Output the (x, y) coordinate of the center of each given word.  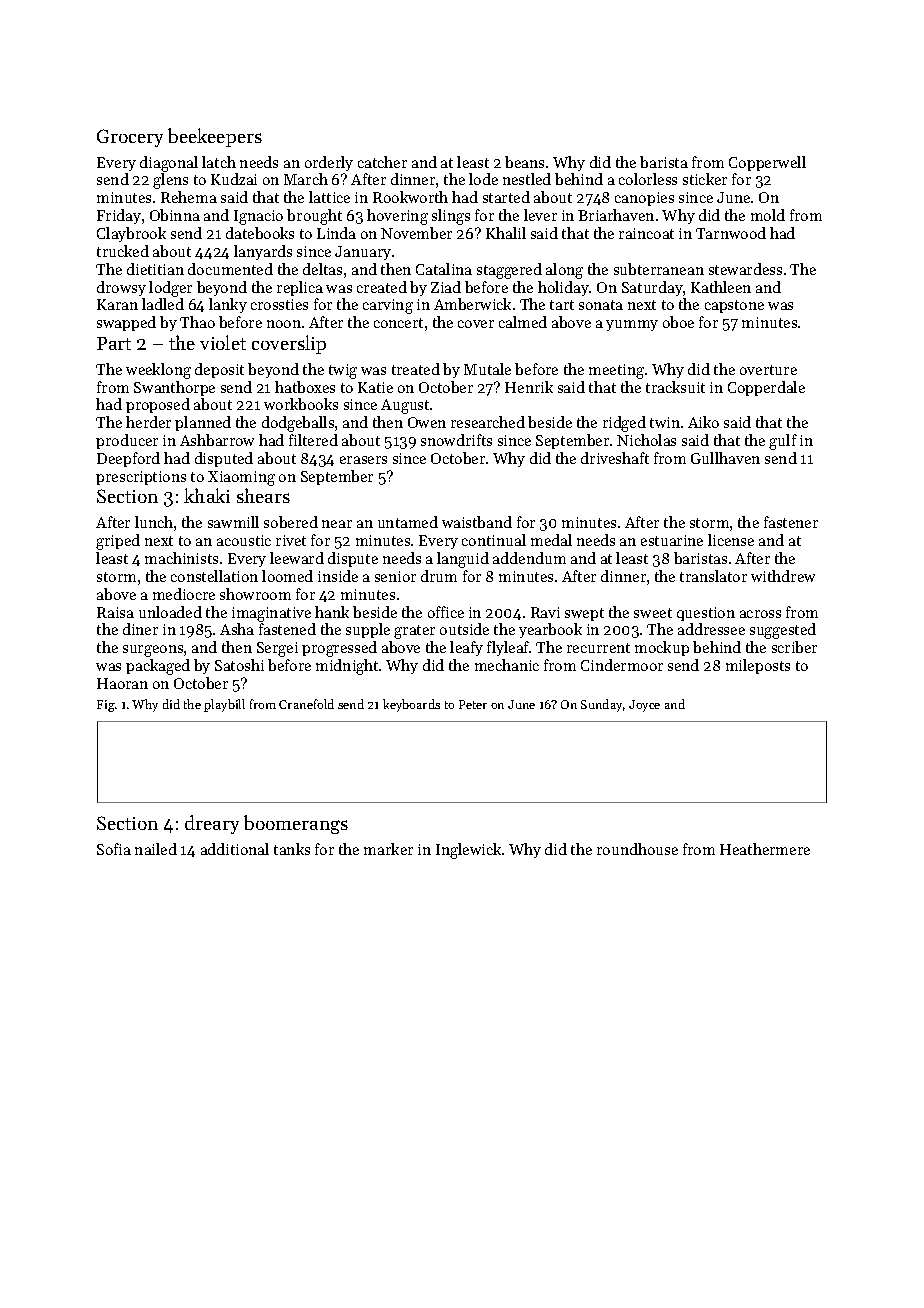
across (760, 614)
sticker (705, 179)
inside (338, 576)
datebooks (260, 233)
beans (524, 162)
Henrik (529, 387)
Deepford (128, 459)
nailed (156, 849)
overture (768, 370)
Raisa (115, 612)
